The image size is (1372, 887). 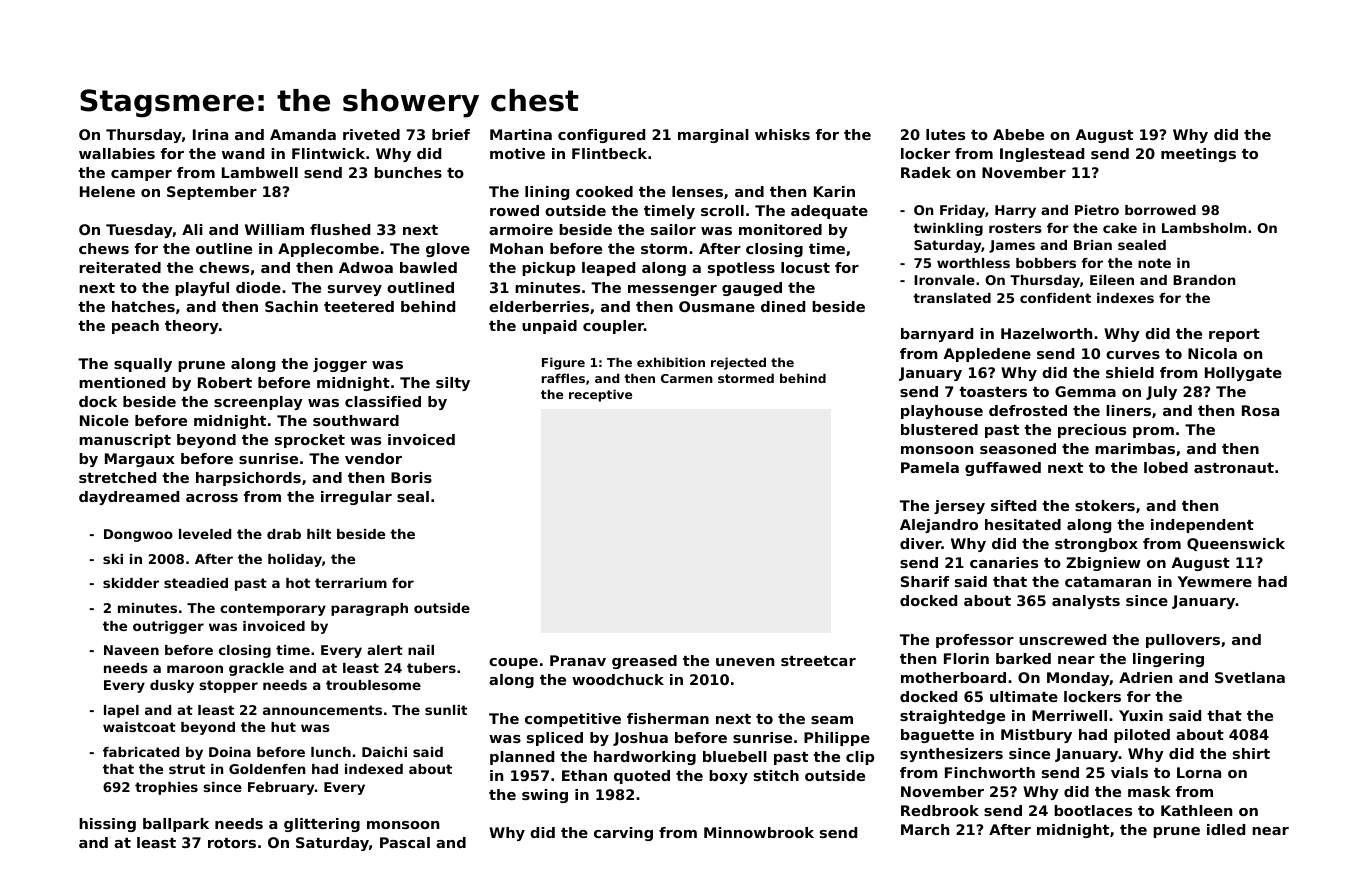 What do you see at coordinates (925, 829) in the image?
I see `March` at bounding box center [925, 829].
